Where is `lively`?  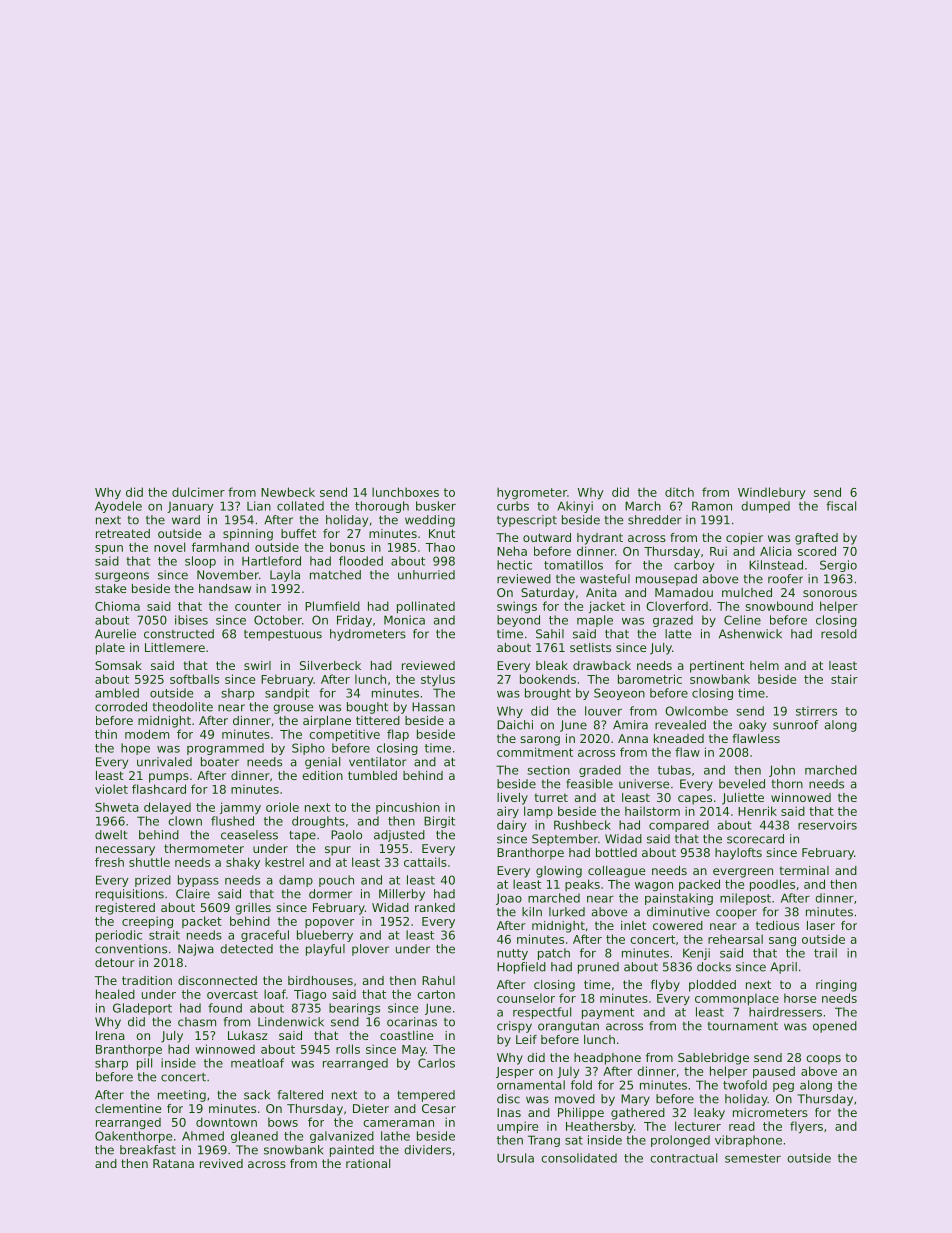
lively is located at coordinates (512, 799).
